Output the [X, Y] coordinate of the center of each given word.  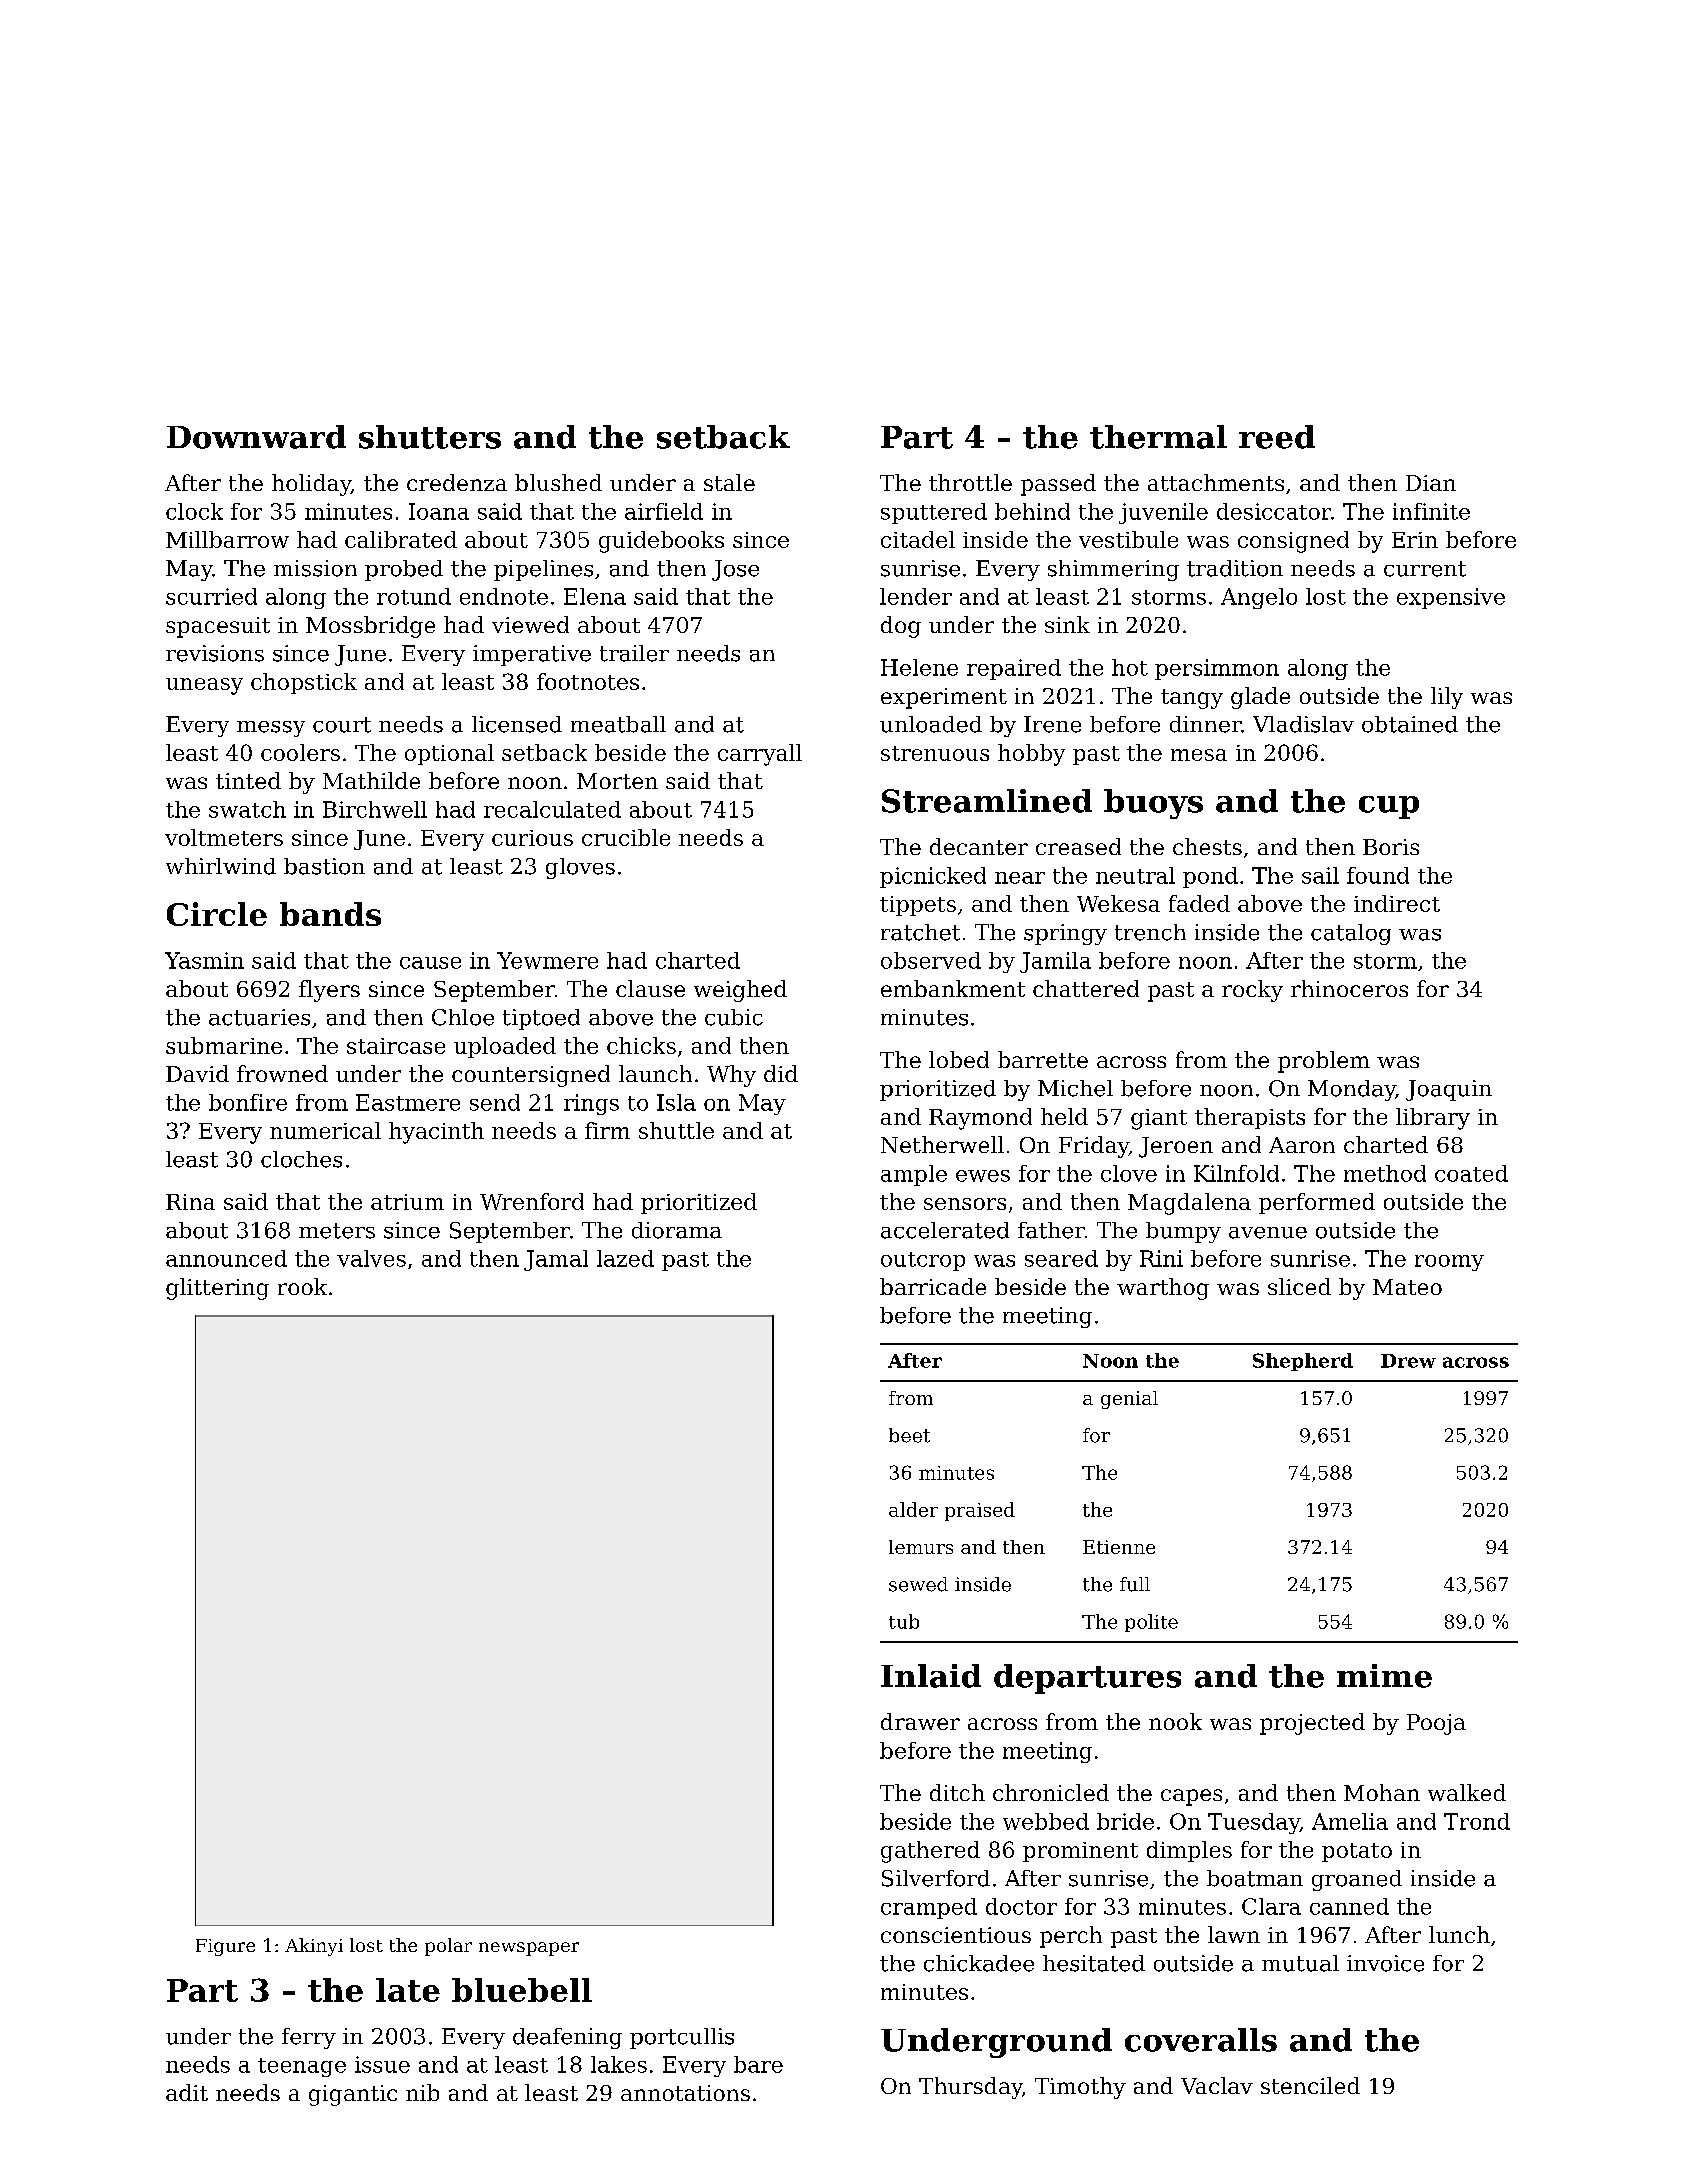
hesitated [1094, 1963]
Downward [256, 437]
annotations [685, 2093]
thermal [1158, 437]
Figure [225, 1947]
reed [1277, 437]
